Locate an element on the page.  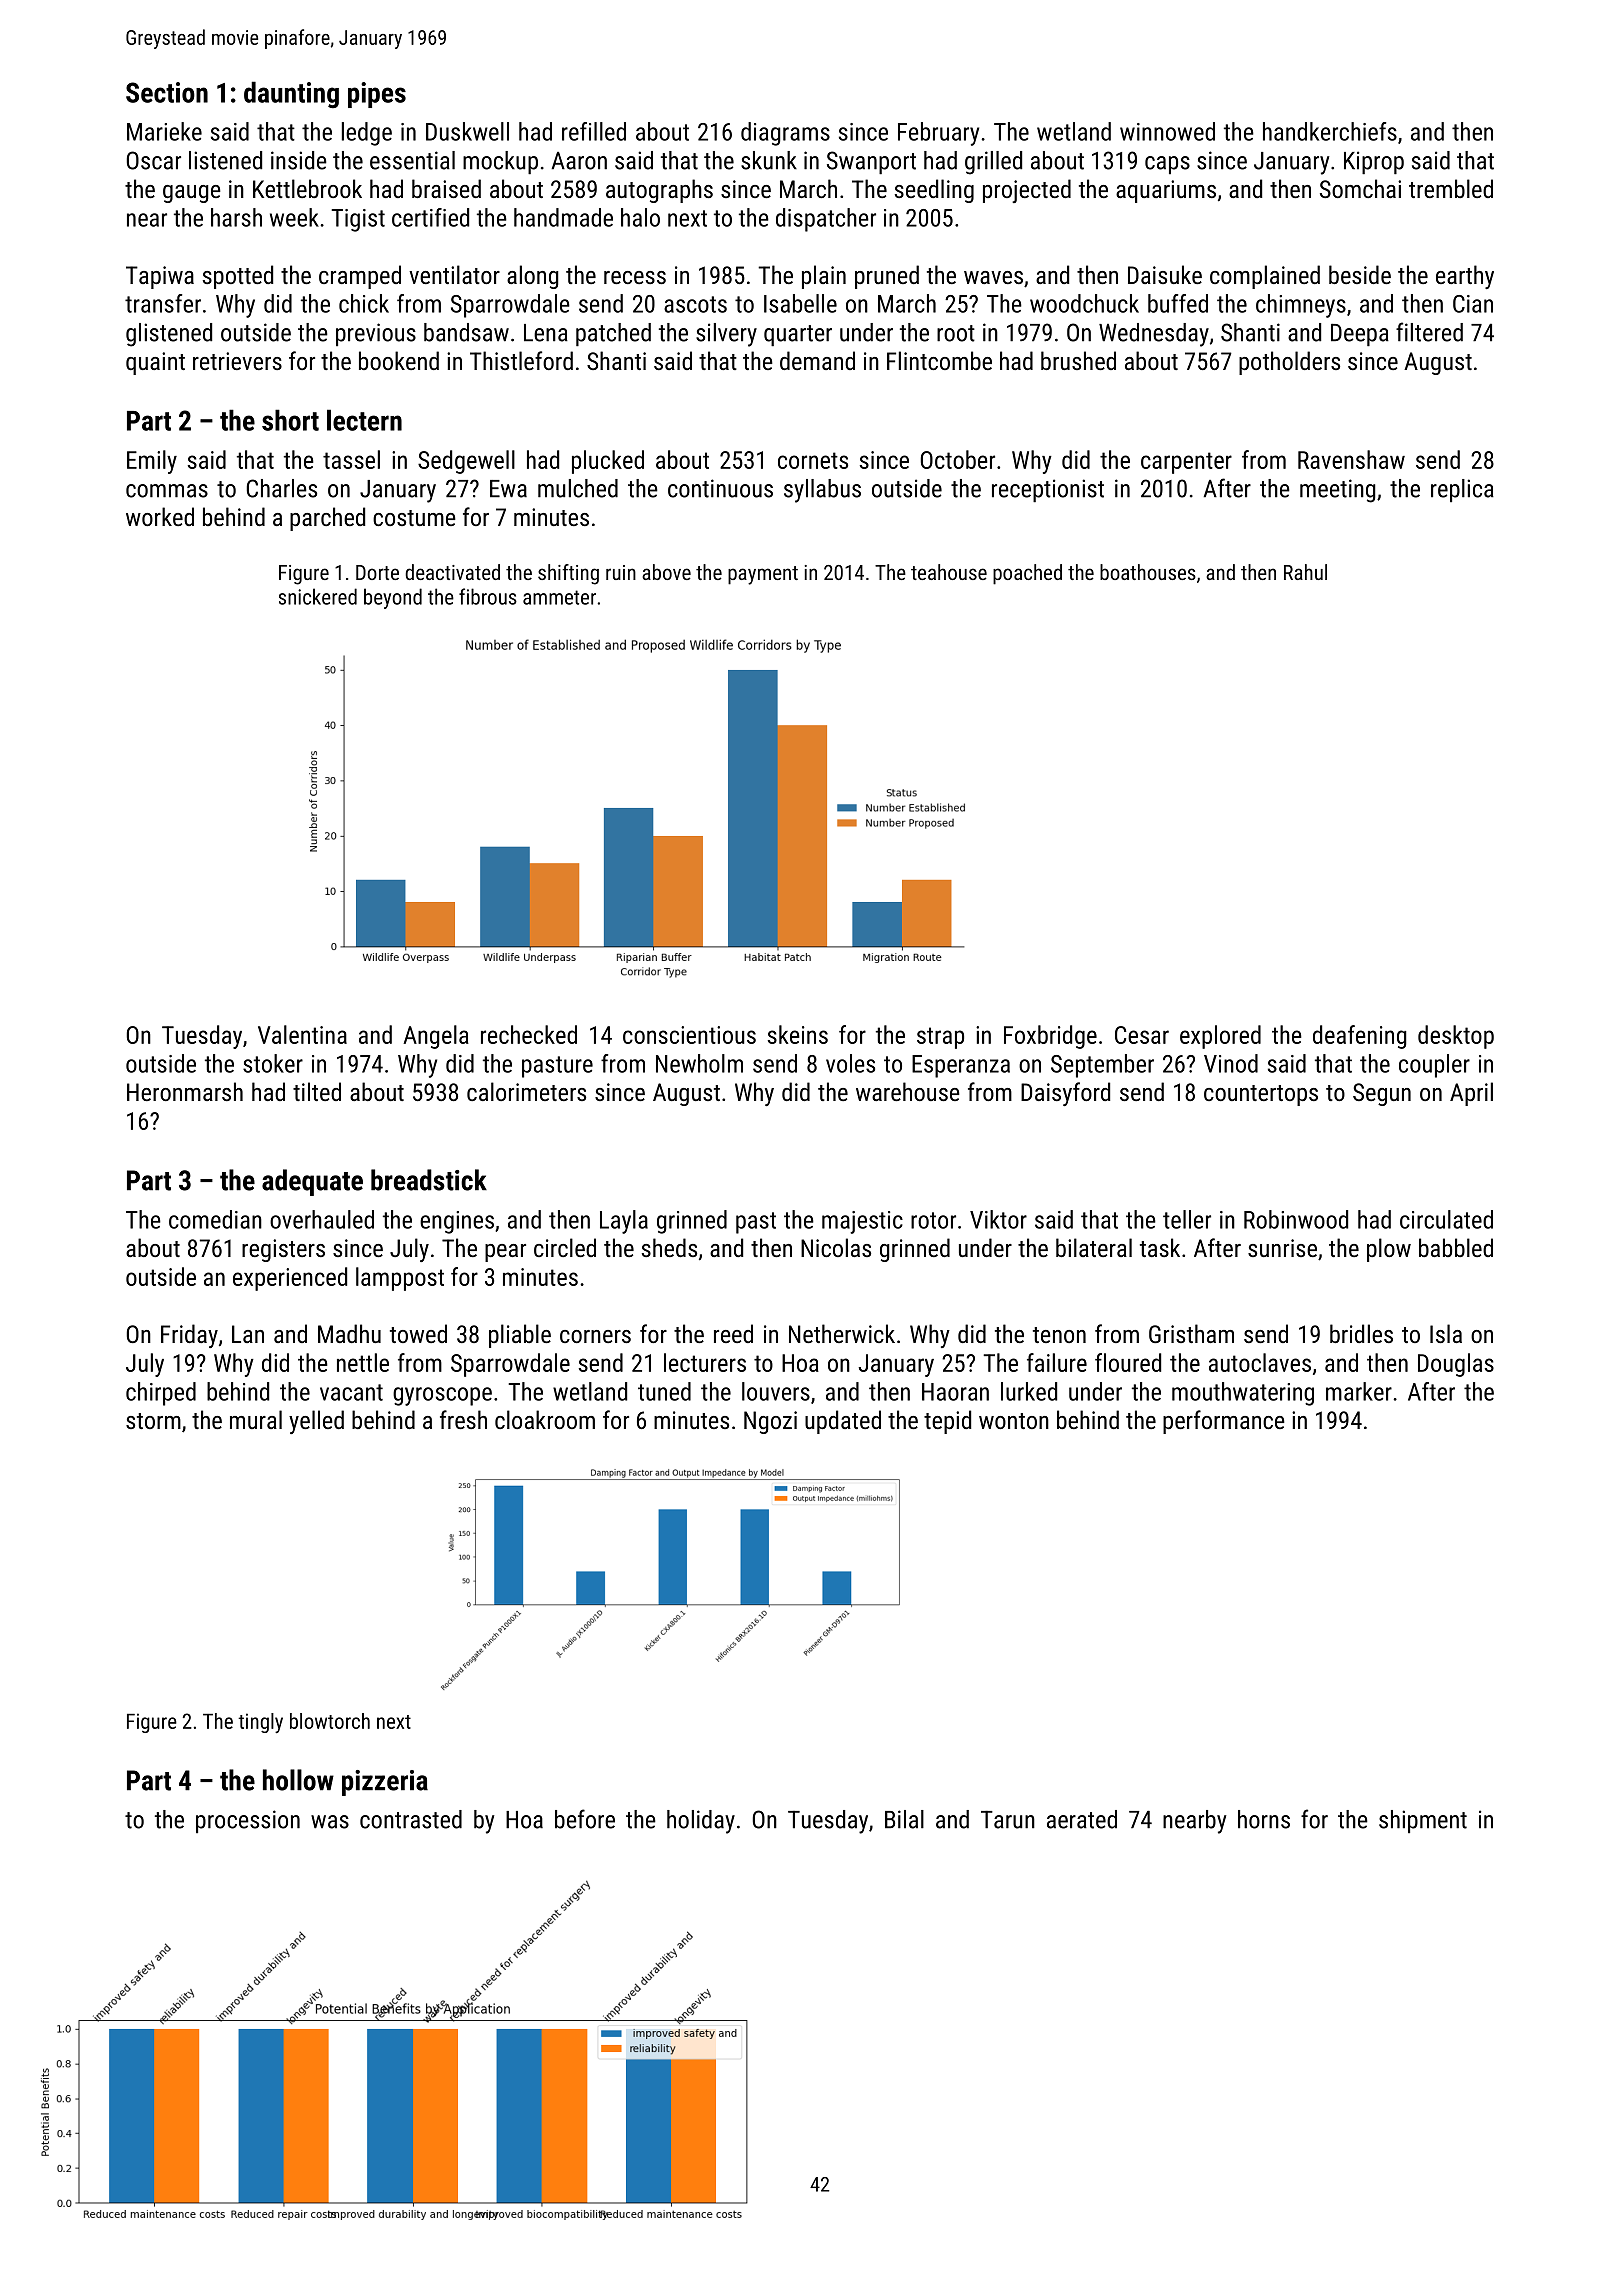
Netherwick is located at coordinates (842, 1333).
